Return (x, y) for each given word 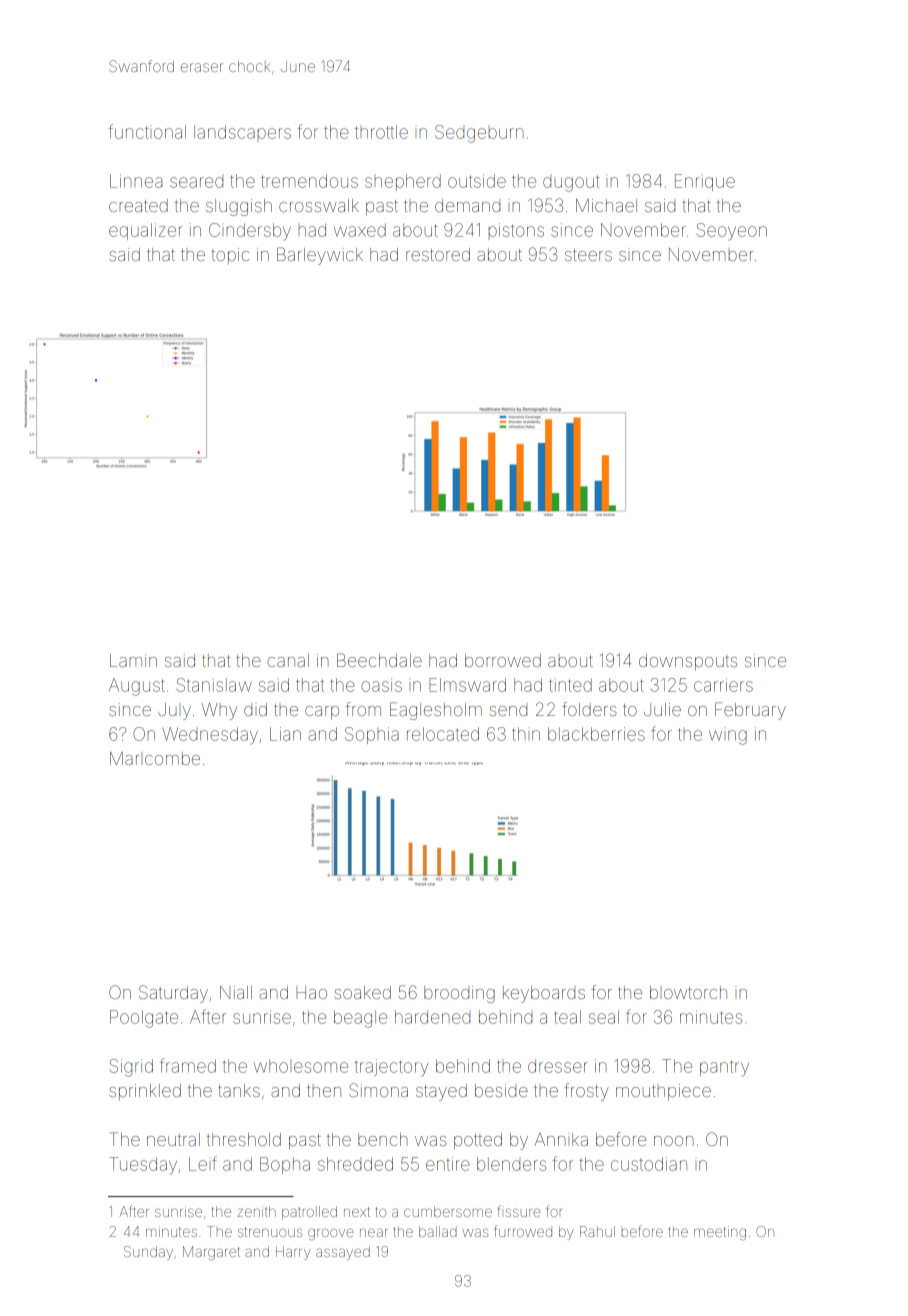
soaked (363, 992)
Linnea (136, 181)
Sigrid (131, 1068)
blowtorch (688, 992)
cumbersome (448, 1211)
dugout (571, 183)
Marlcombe (155, 758)
